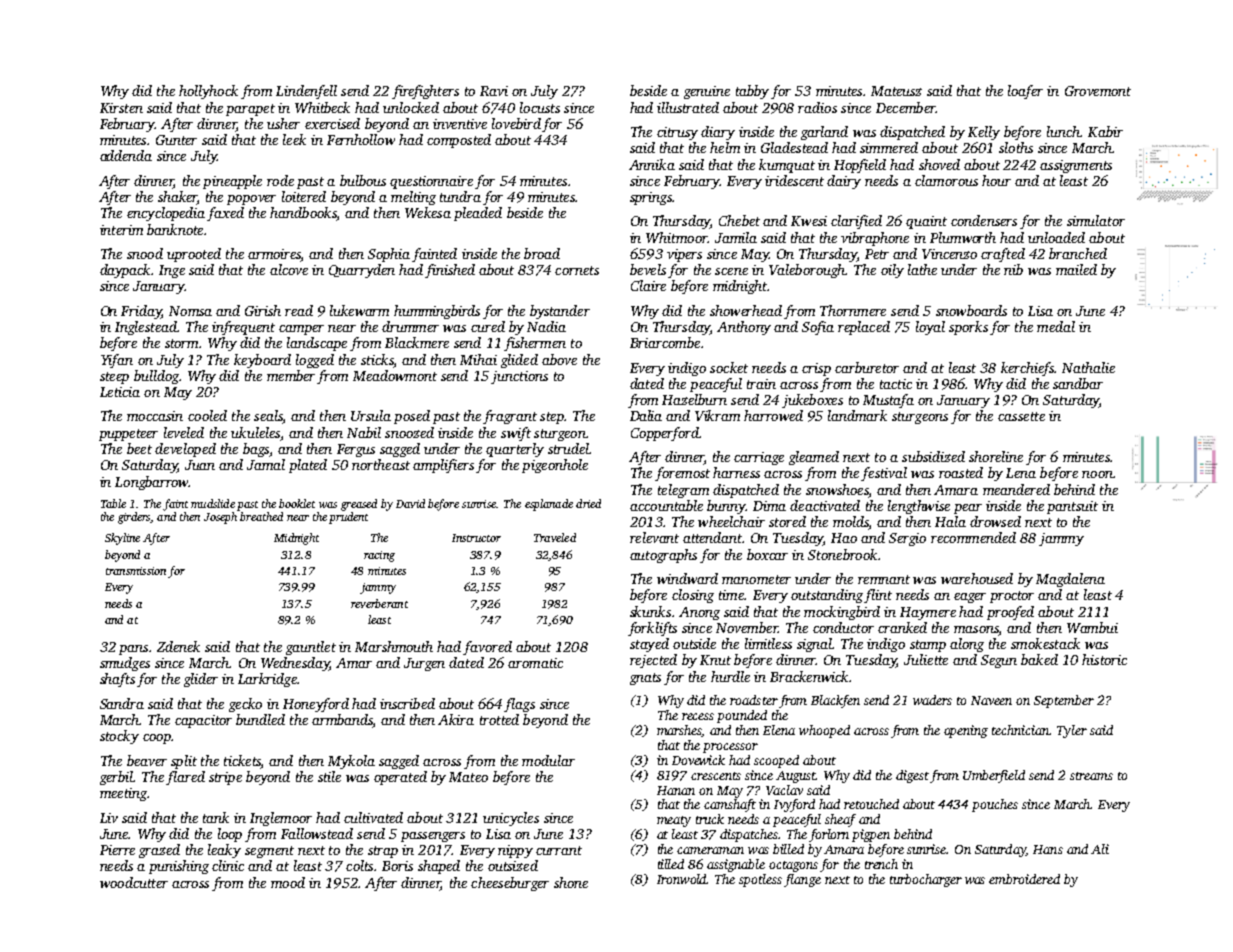 This screenshot has width=1233, height=952. I want to click on glider, so click(201, 680).
